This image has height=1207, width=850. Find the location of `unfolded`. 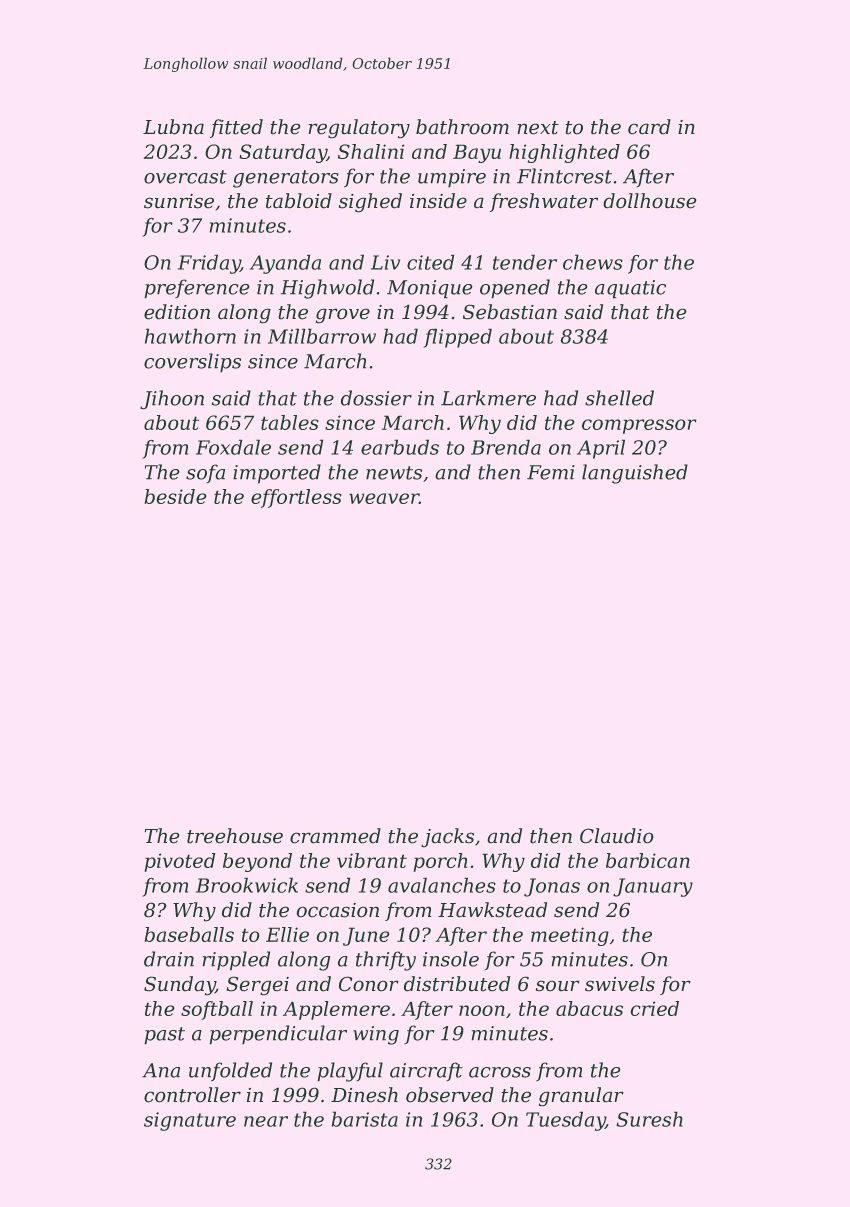

unfolded is located at coordinates (230, 1071).
